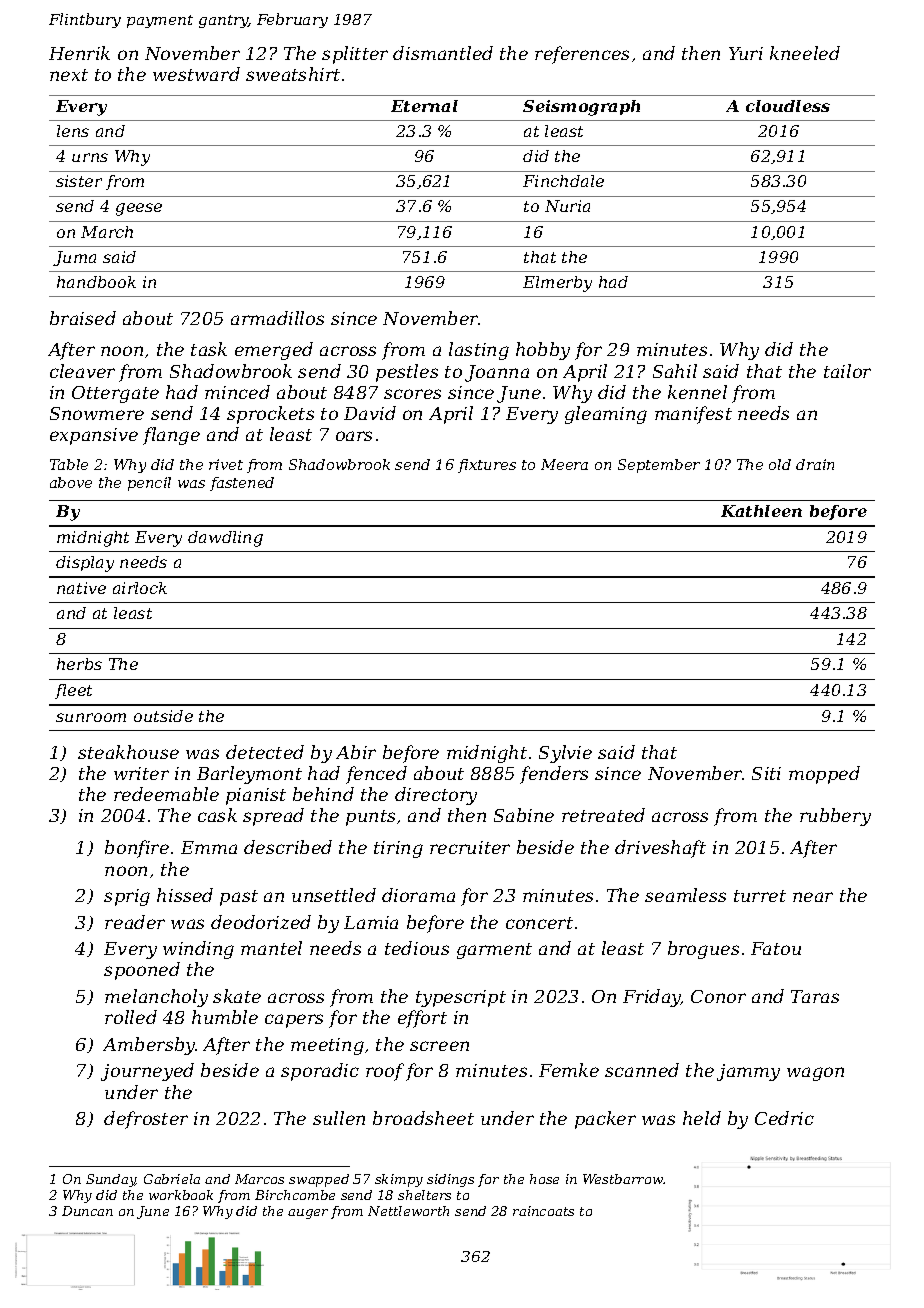 This image has width=924, height=1308. What do you see at coordinates (87, 1211) in the image?
I see `Duncan` at bounding box center [87, 1211].
